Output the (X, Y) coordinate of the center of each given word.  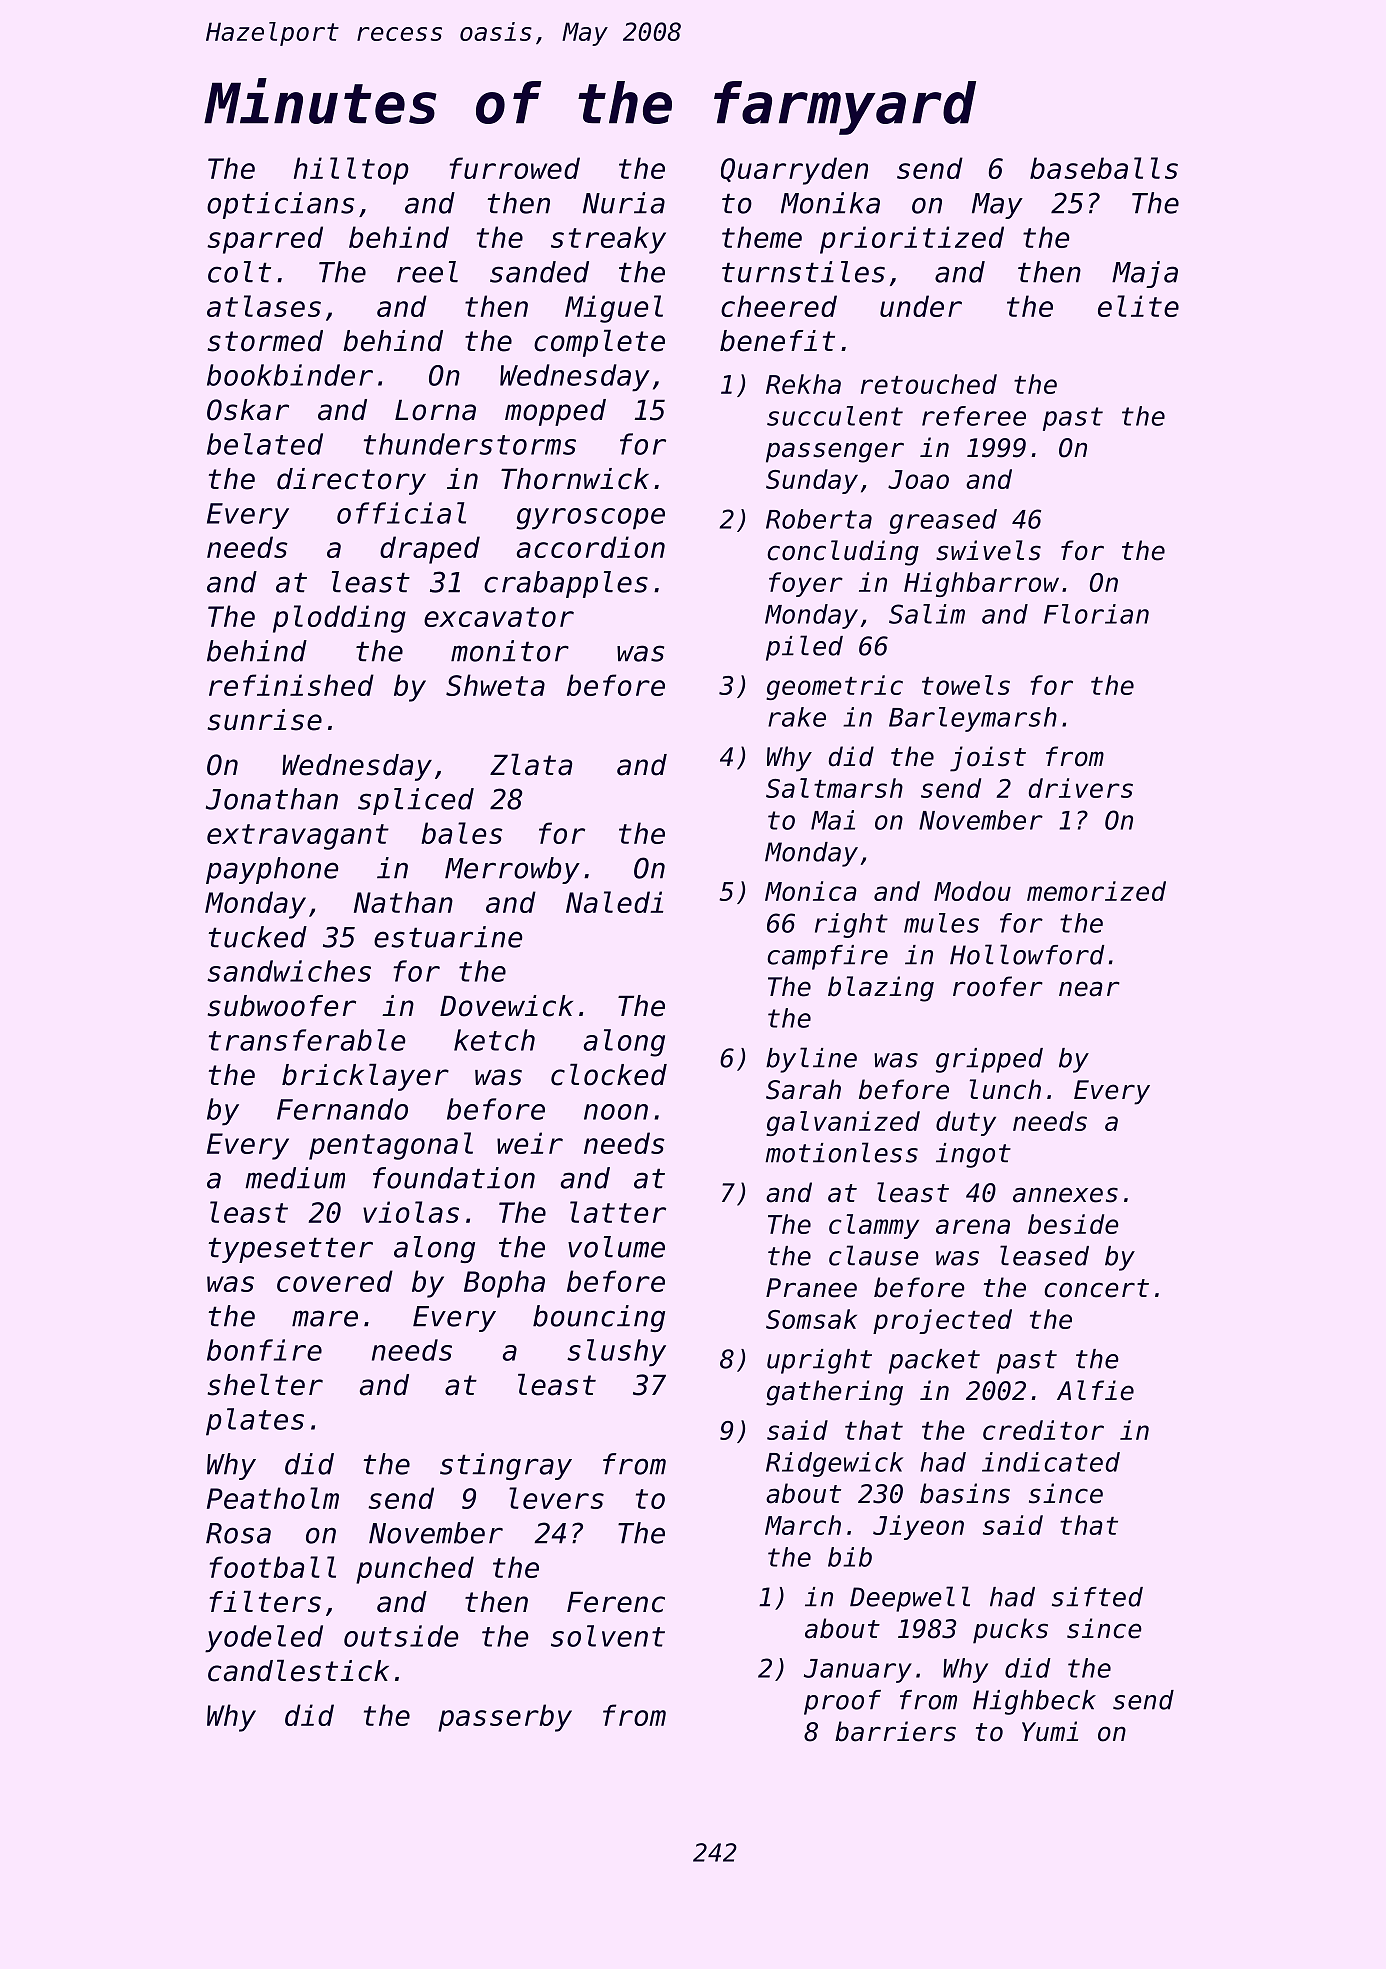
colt (239, 272)
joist (988, 759)
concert (1096, 1288)
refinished (291, 685)
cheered (779, 306)
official (401, 513)
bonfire (264, 1350)
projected (942, 1321)
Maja (1145, 274)
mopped (555, 412)
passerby (505, 1718)
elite (1138, 306)
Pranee (811, 1288)
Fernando (342, 1109)
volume (616, 1247)
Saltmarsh (834, 788)
